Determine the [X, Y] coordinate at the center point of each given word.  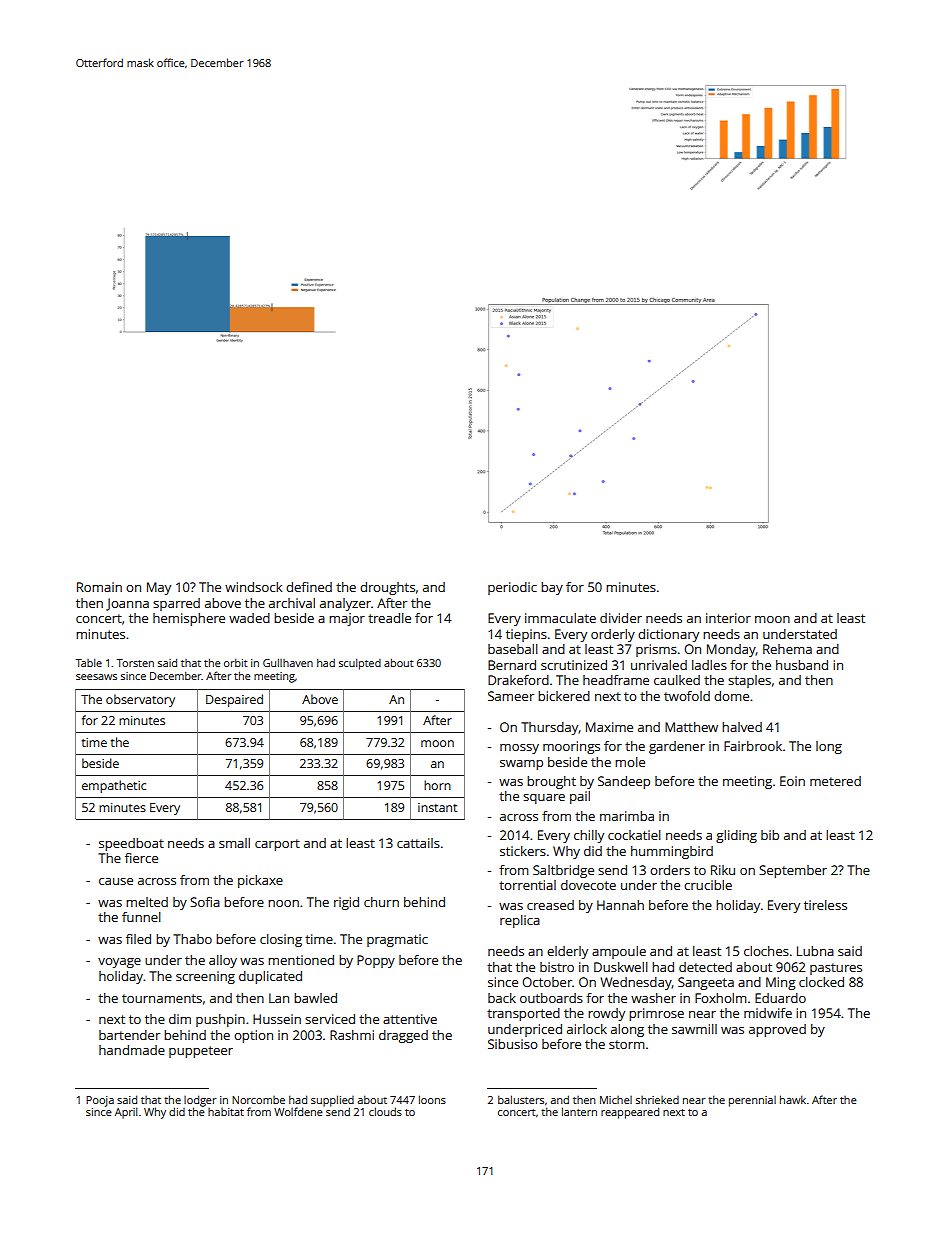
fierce [141, 858]
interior [728, 618]
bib [770, 835]
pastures [836, 969]
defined [309, 587]
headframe [616, 680]
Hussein [277, 1019]
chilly [589, 836]
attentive [410, 1019]
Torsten [135, 663]
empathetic [114, 786]
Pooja [100, 1101]
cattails [418, 843]
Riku [723, 870]
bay [552, 588]
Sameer [511, 696]
